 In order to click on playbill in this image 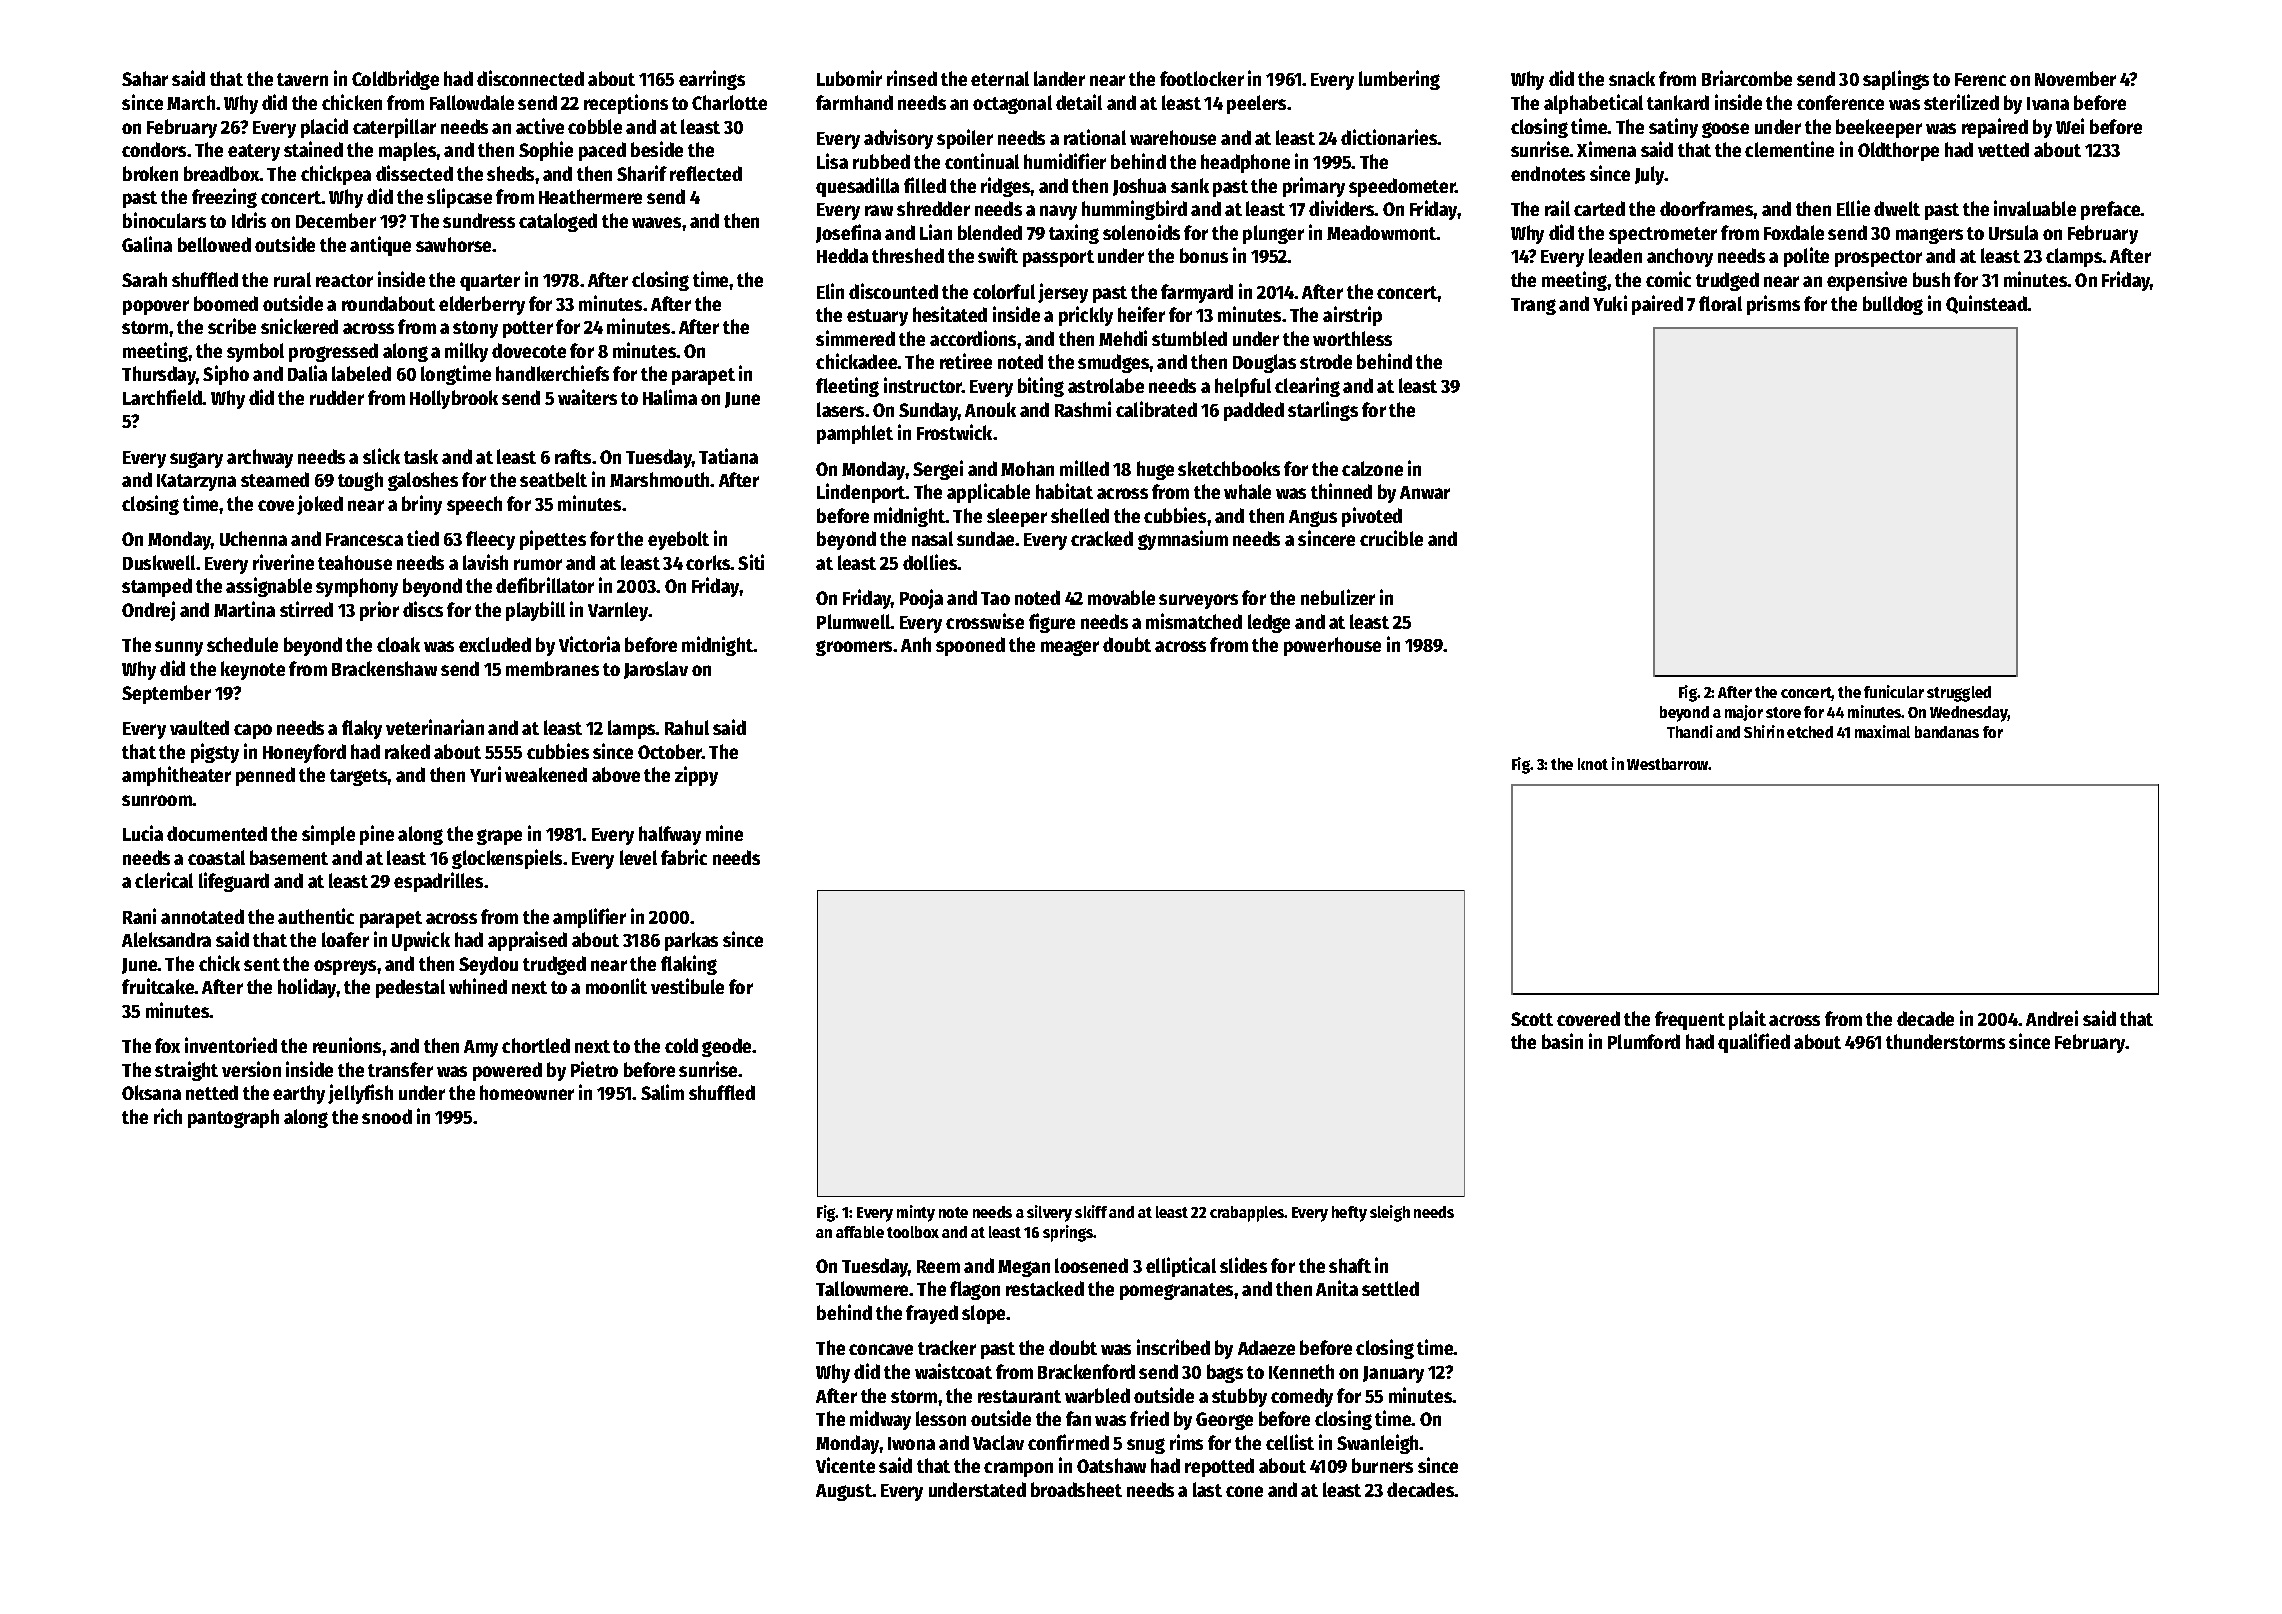, I will do `click(535, 611)`.
